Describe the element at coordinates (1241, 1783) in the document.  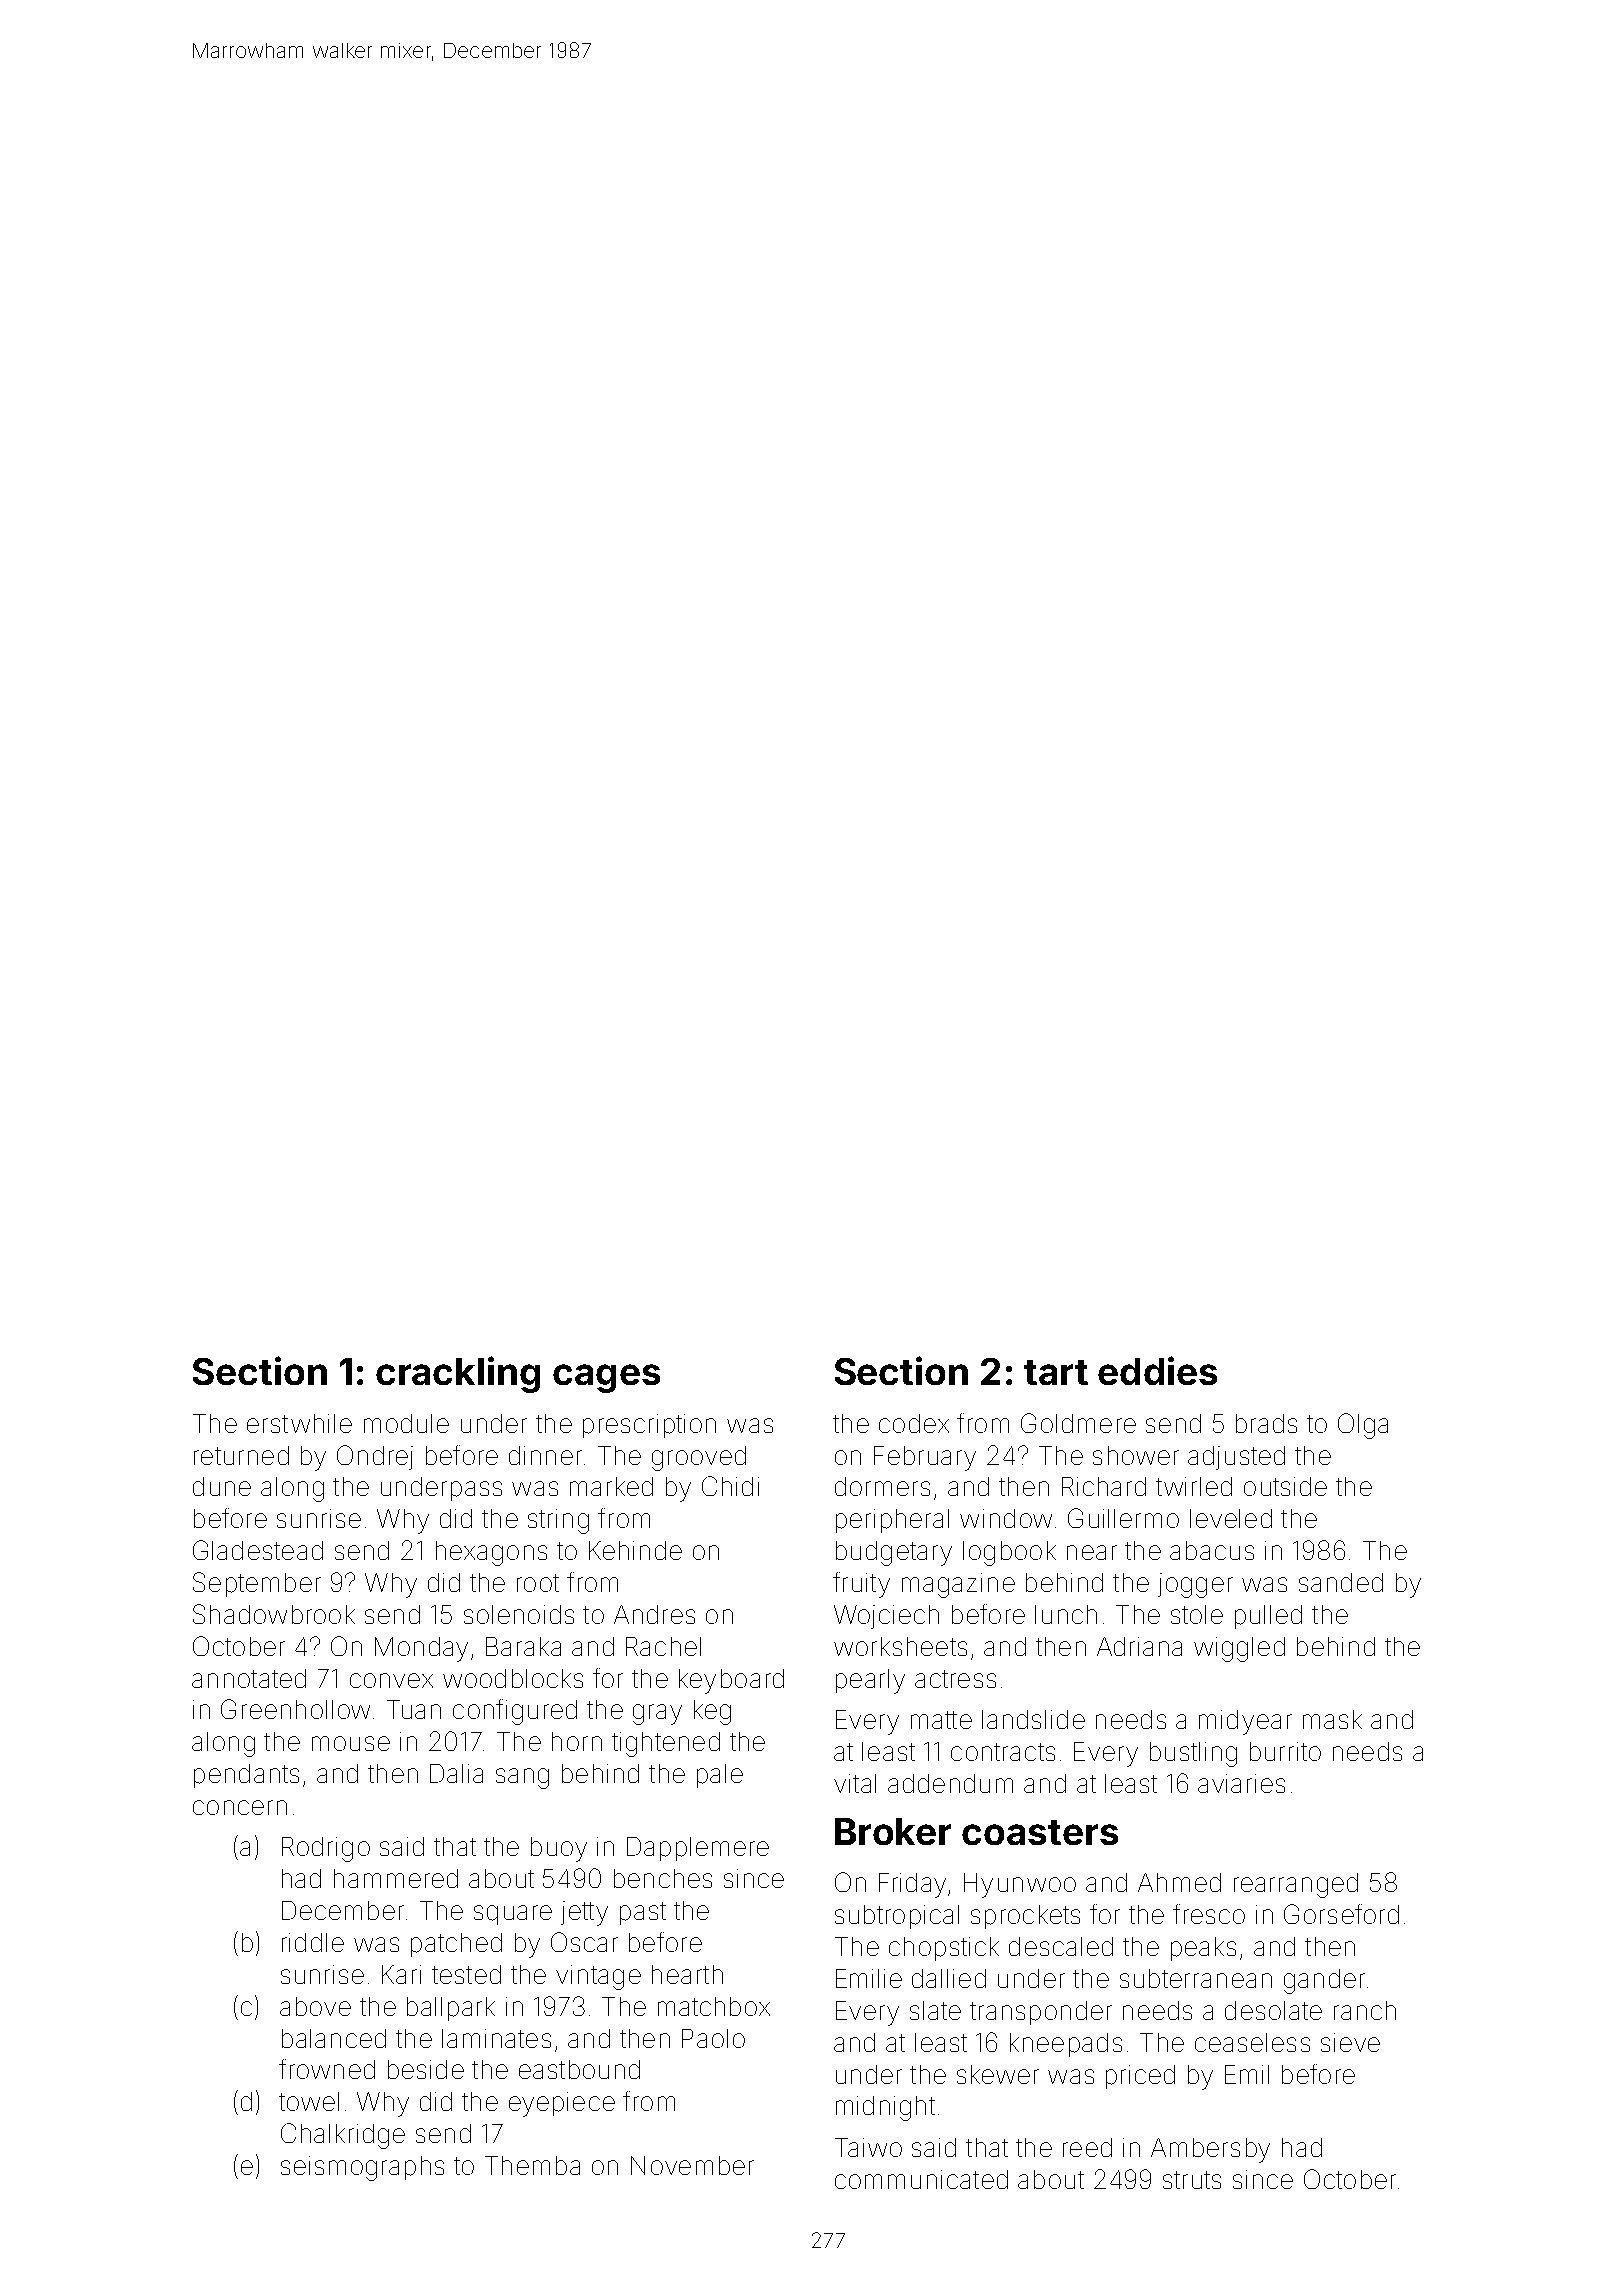
I see `aviaries` at that location.
